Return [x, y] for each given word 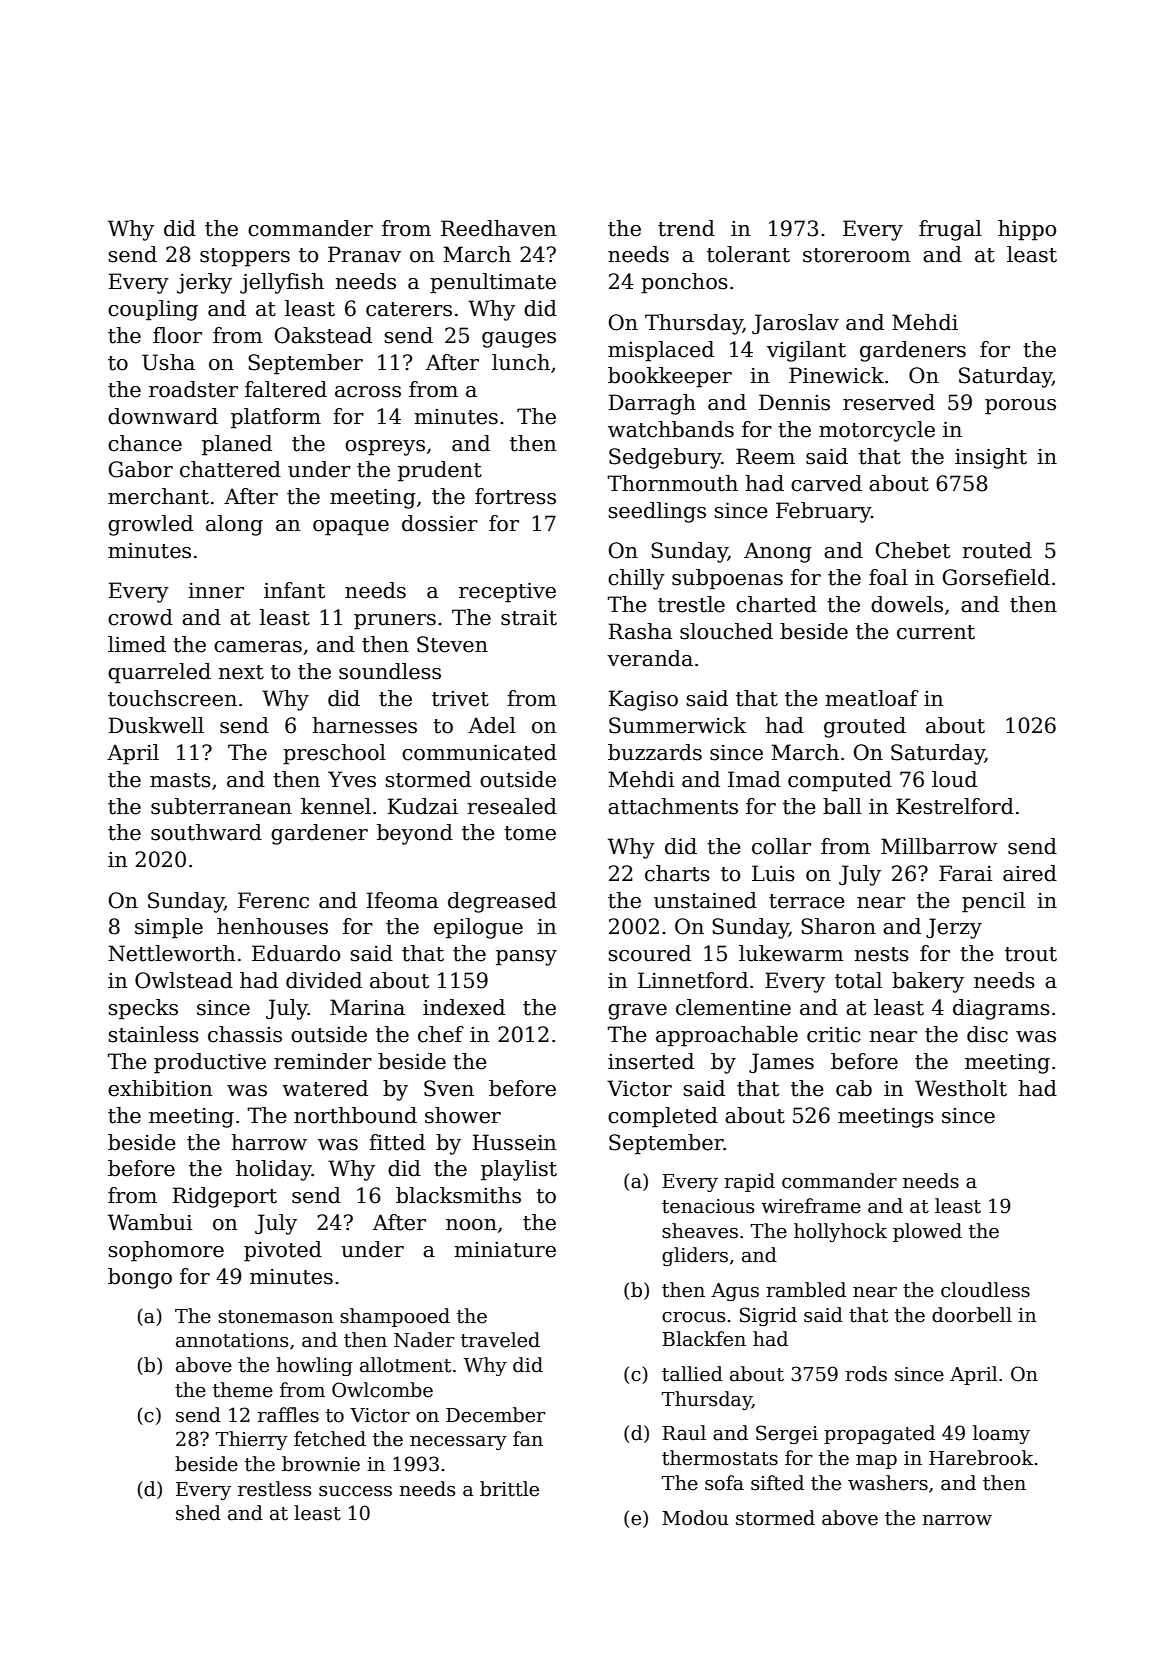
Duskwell [156, 725]
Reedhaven [498, 228]
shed [198, 1513]
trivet [460, 699]
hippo [1027, 230]
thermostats [720, 1458]
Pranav [364, 254]
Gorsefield [996, 577]
